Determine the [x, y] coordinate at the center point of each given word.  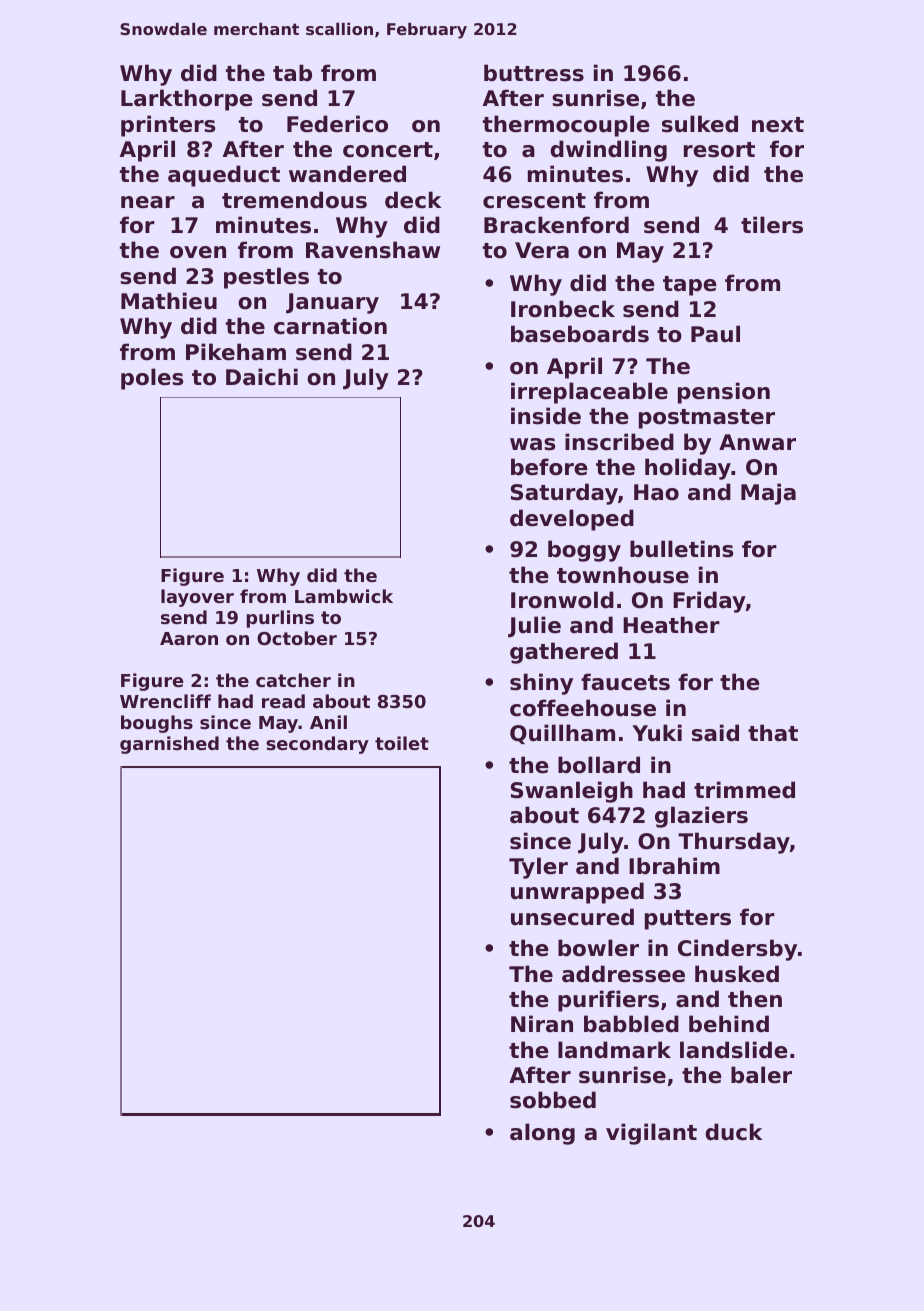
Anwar [757, 442]
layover [197, 598]
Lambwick [344, 596]
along [542, 1134]
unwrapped [577, 893]
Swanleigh [572, 792]
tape [690, 286]
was [532, 444]
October [297, 638]
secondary [317, 745]
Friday [709, 602]
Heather [671, 625]
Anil [328, 722]
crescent [534, 201]
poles [152, 379]
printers [168, 126]
